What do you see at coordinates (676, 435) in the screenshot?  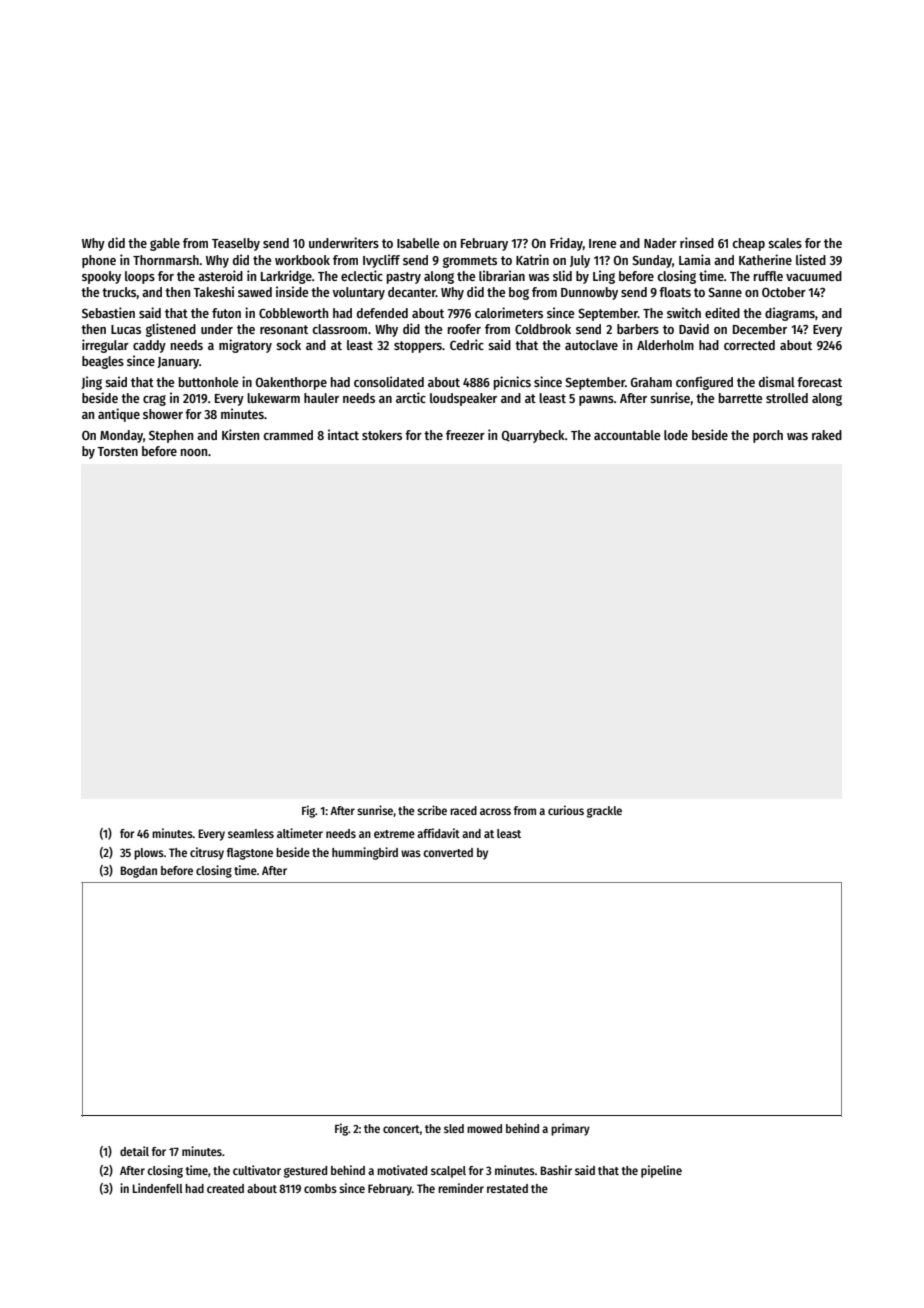 I see `lode` at bounding box center [676, 435].
